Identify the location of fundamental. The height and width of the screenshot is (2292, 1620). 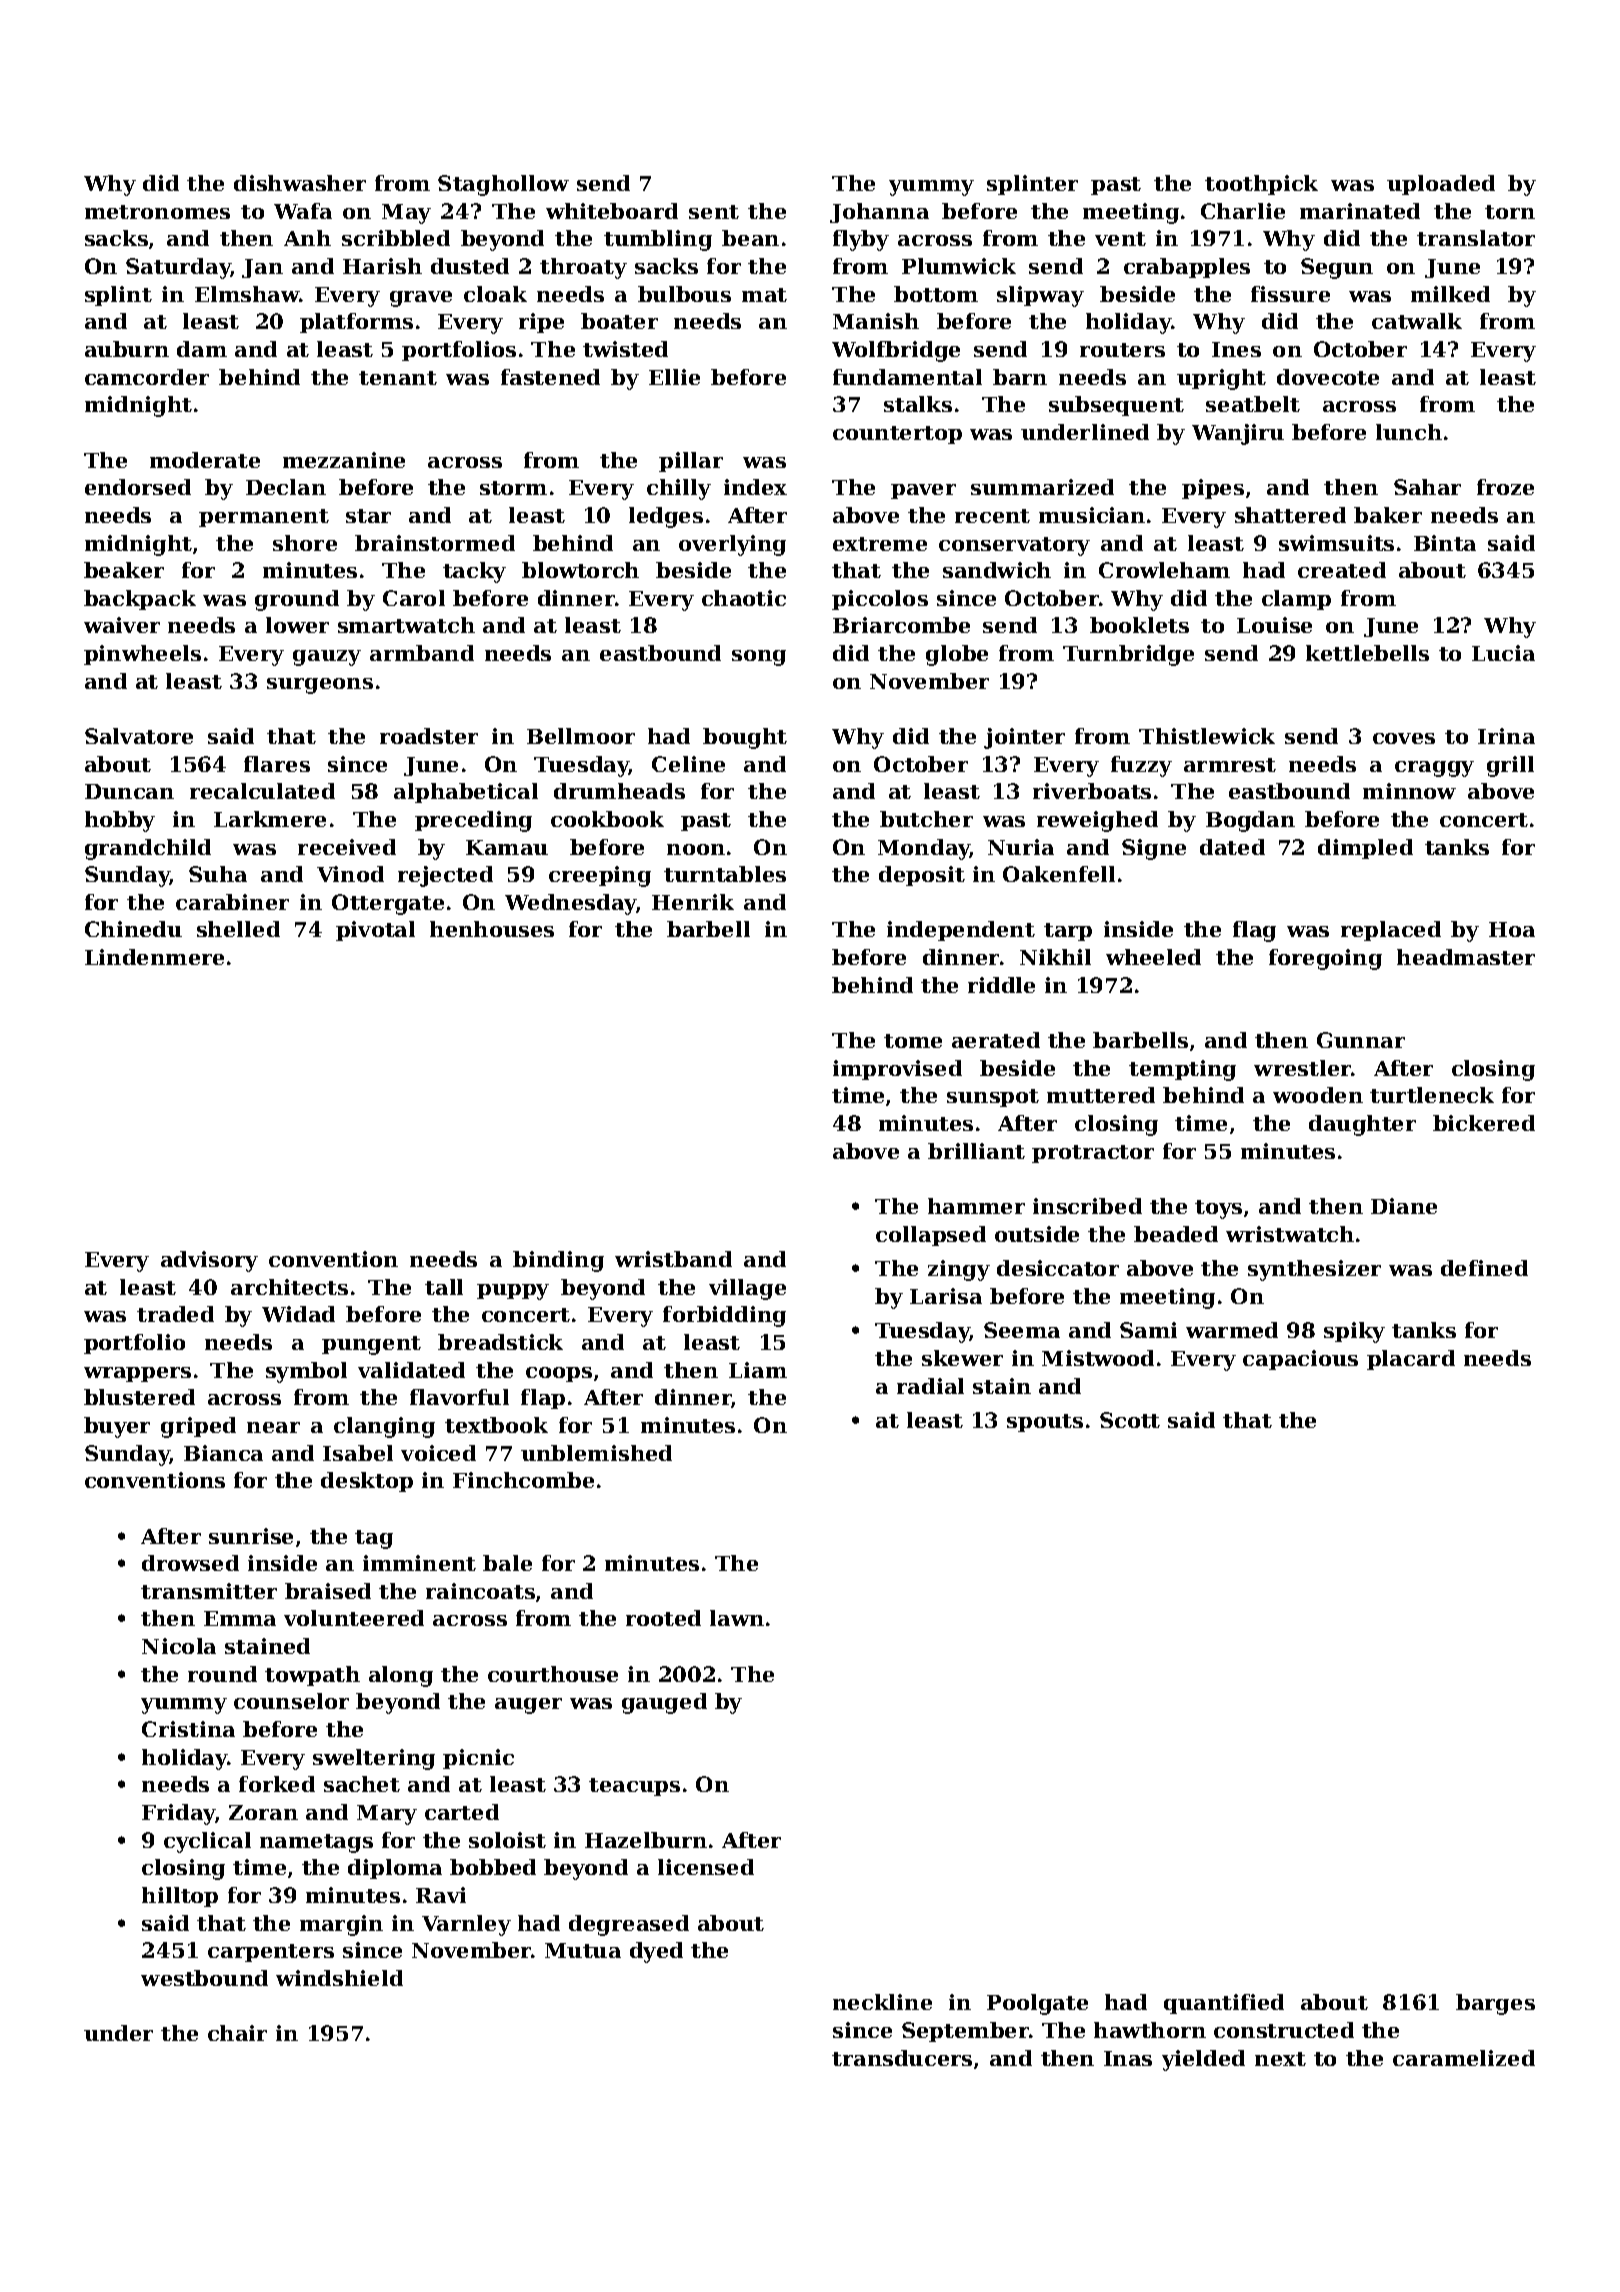
(907, 377).
